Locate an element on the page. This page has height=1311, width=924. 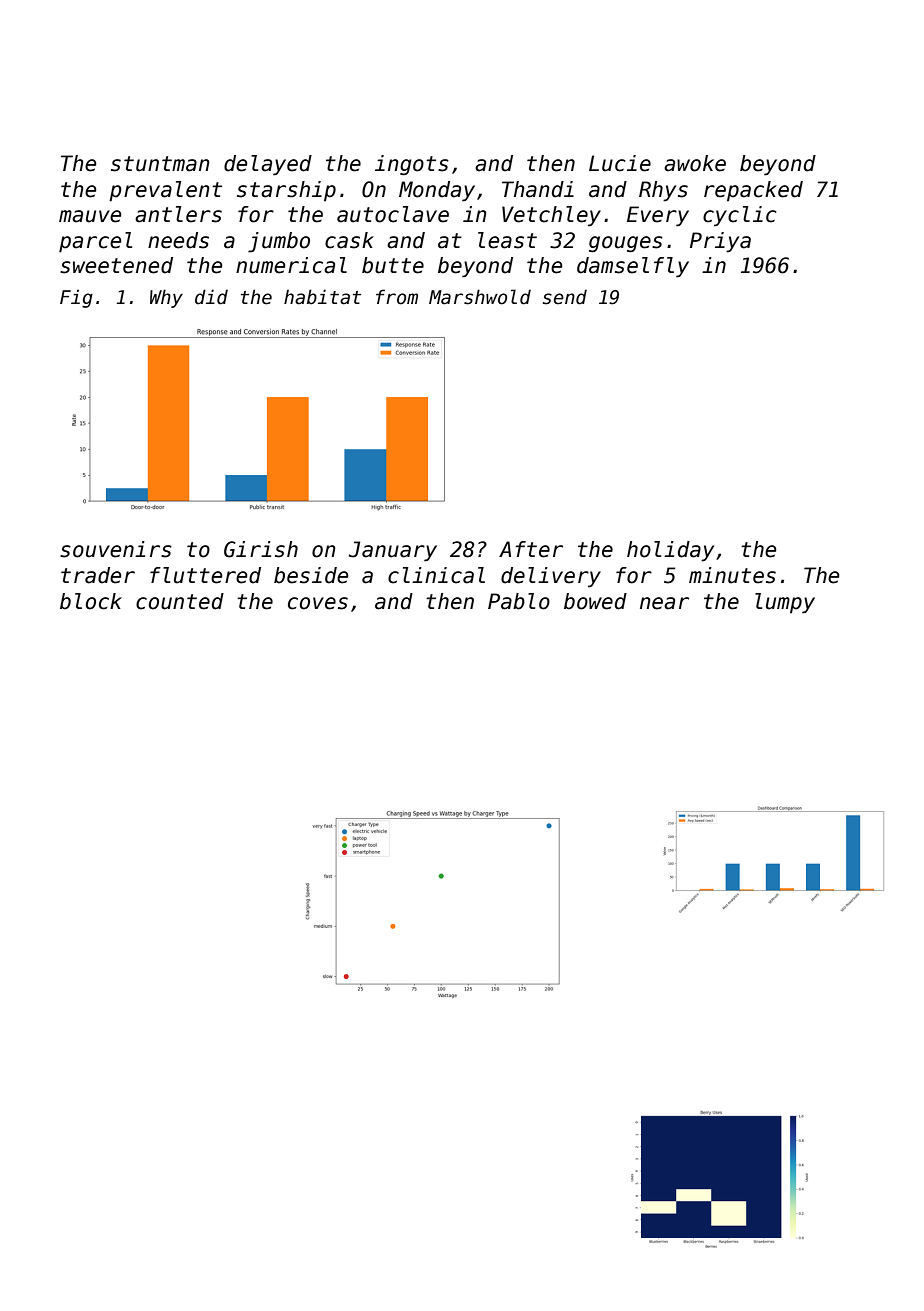
After is located at coordinates (531, 549).
